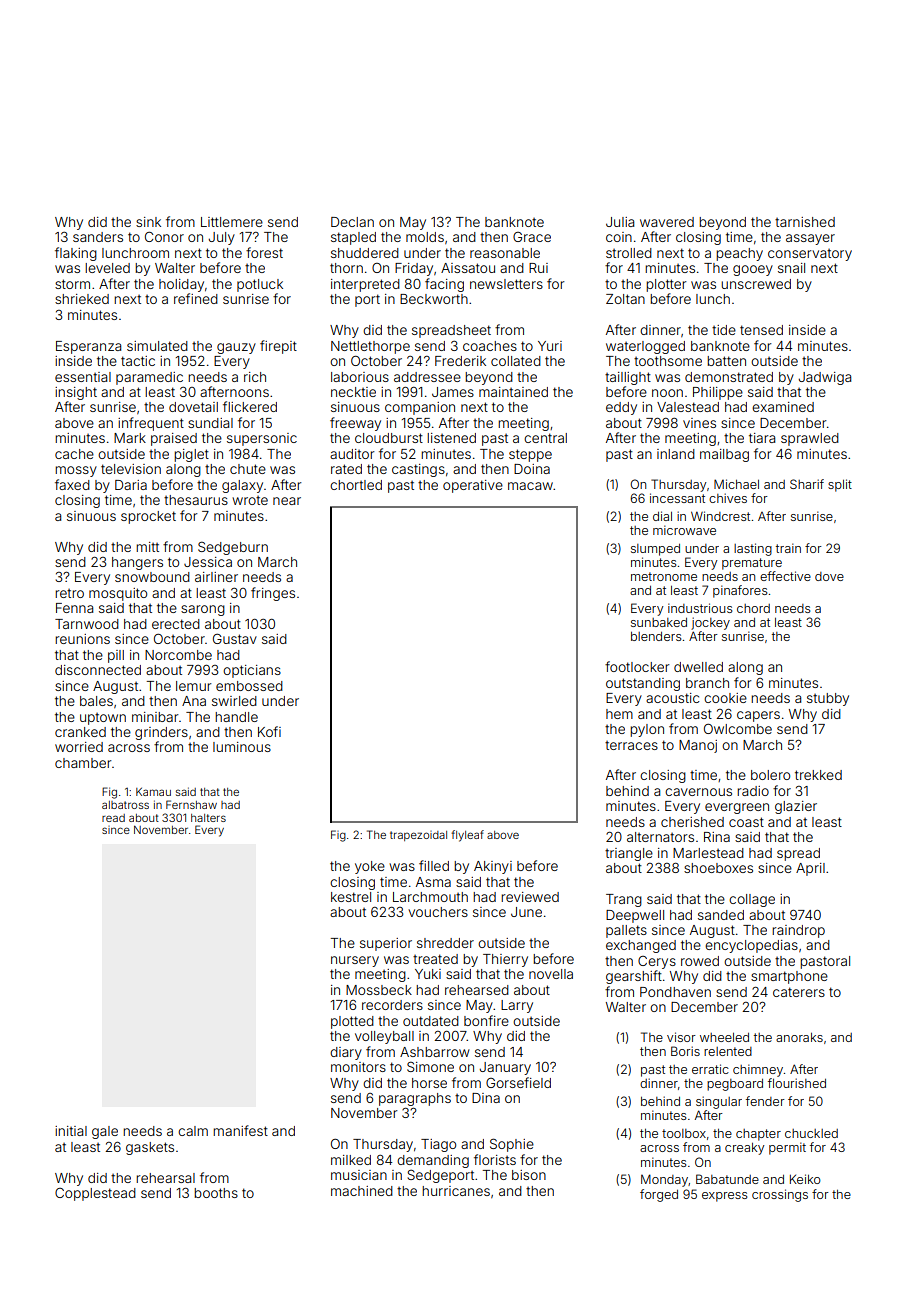  Describe the element at coordinates (811, 1133) in the image. I see `chuckled` at that location.
